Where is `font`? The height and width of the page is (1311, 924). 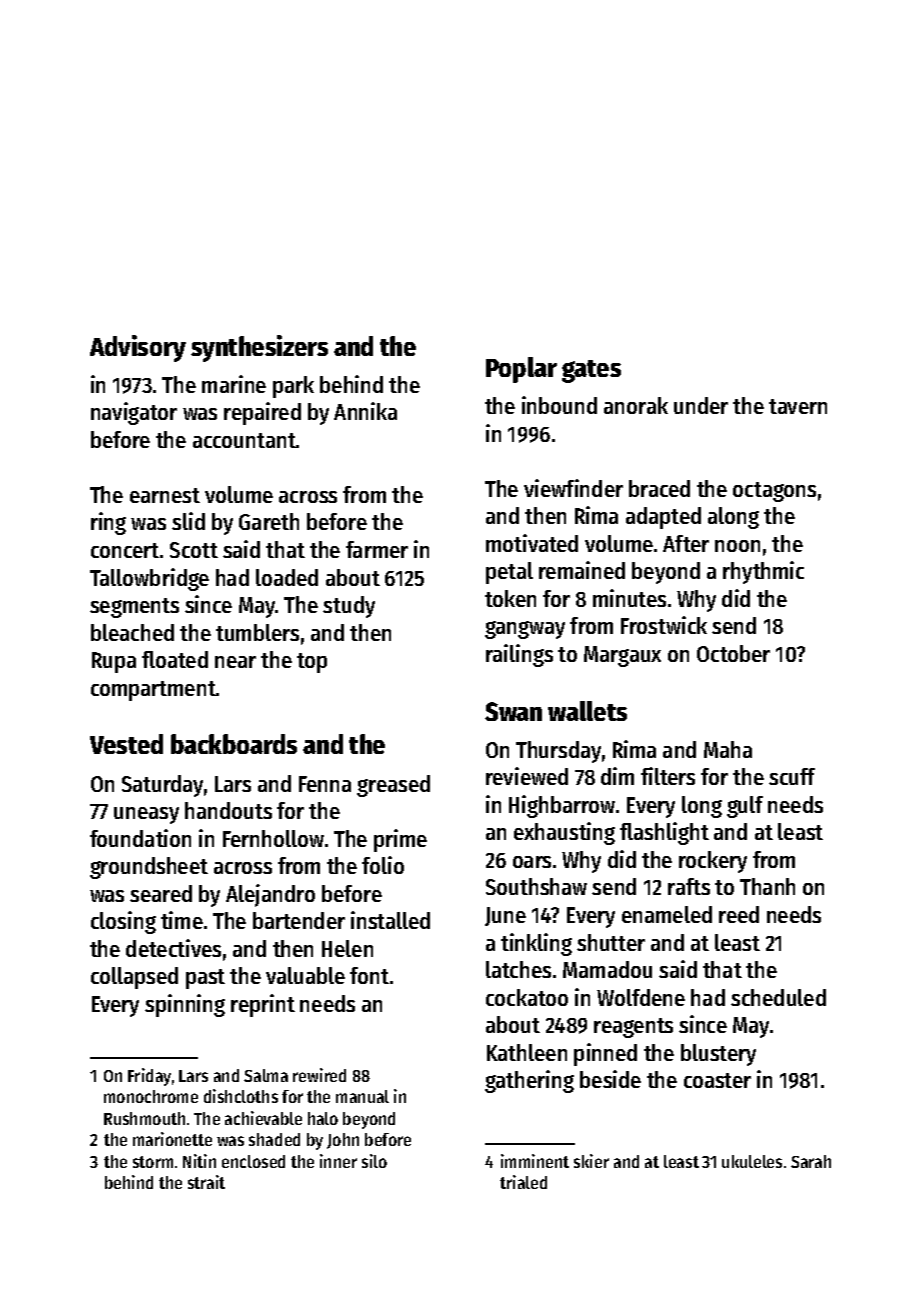
font is located at coordinates (369, 975).
